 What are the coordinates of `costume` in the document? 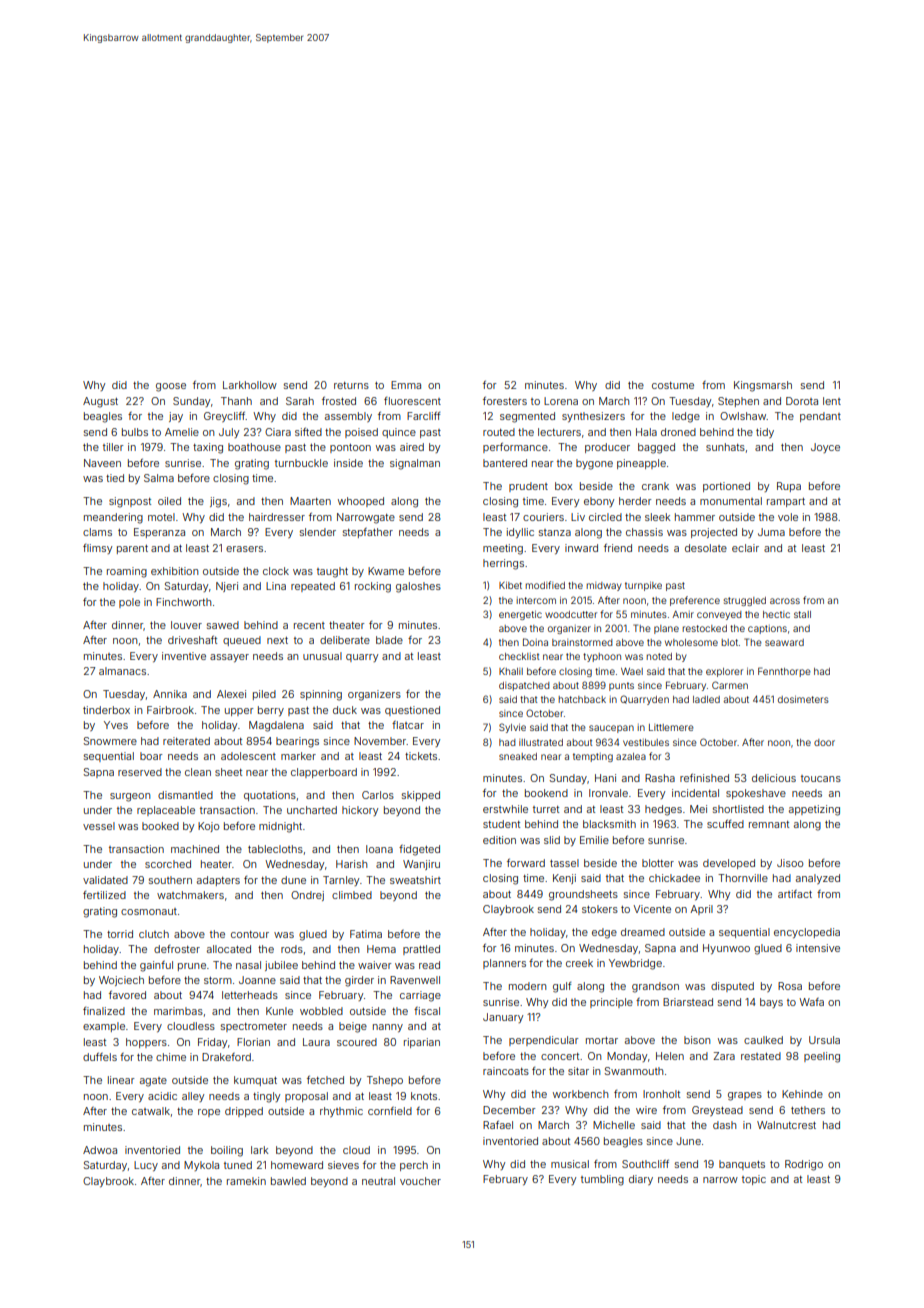 It's located at (673, 385).
